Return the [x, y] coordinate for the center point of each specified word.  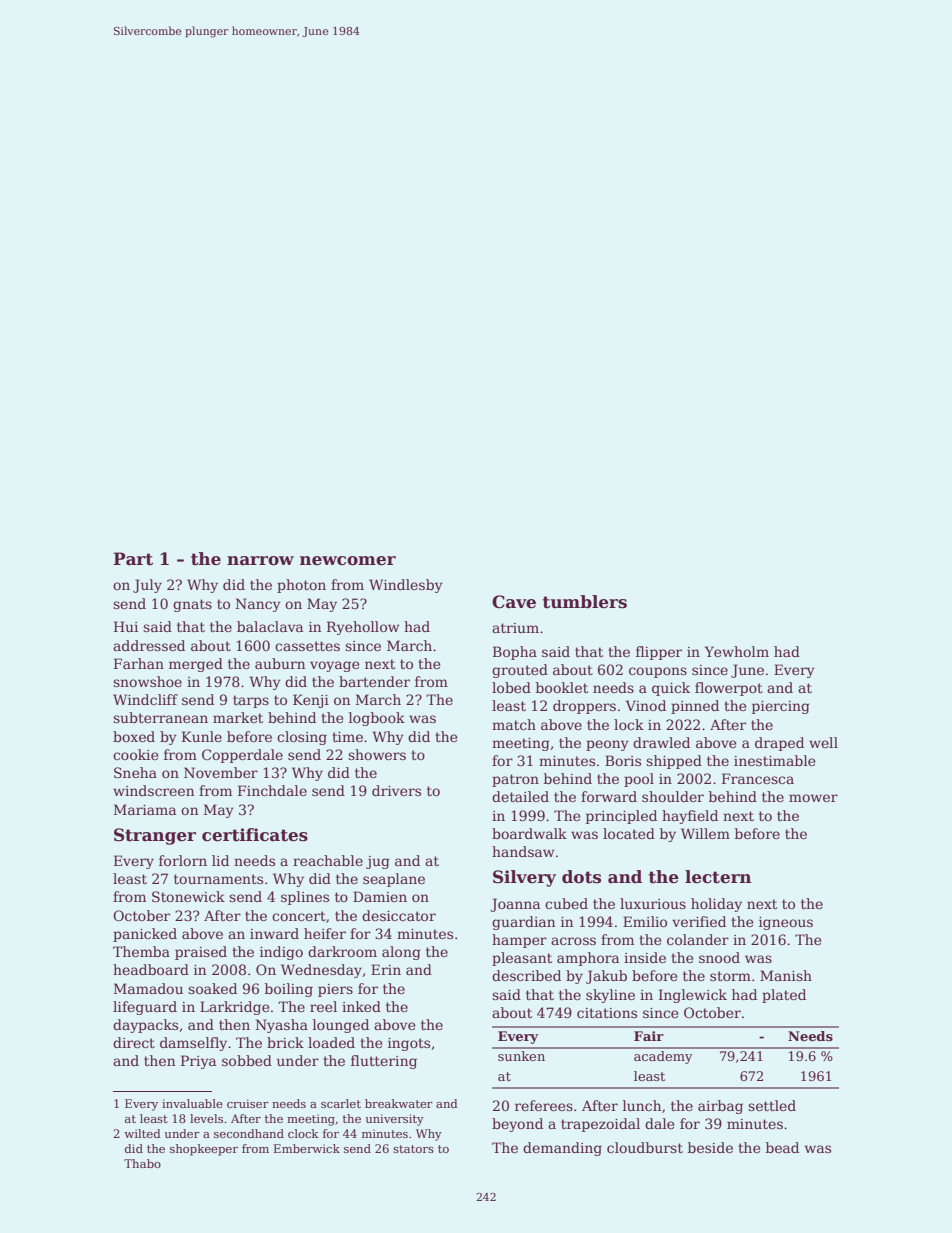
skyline [610, 996]
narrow [260, 561]
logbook [377, 719]
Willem [705, 833]
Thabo [142, 1163]
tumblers [585, 602]
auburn [280, 663]
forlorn [183, 860]
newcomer [348, 561]
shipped [674, 762]
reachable [328, 860]
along [401, 953]
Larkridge [234, 1008]
